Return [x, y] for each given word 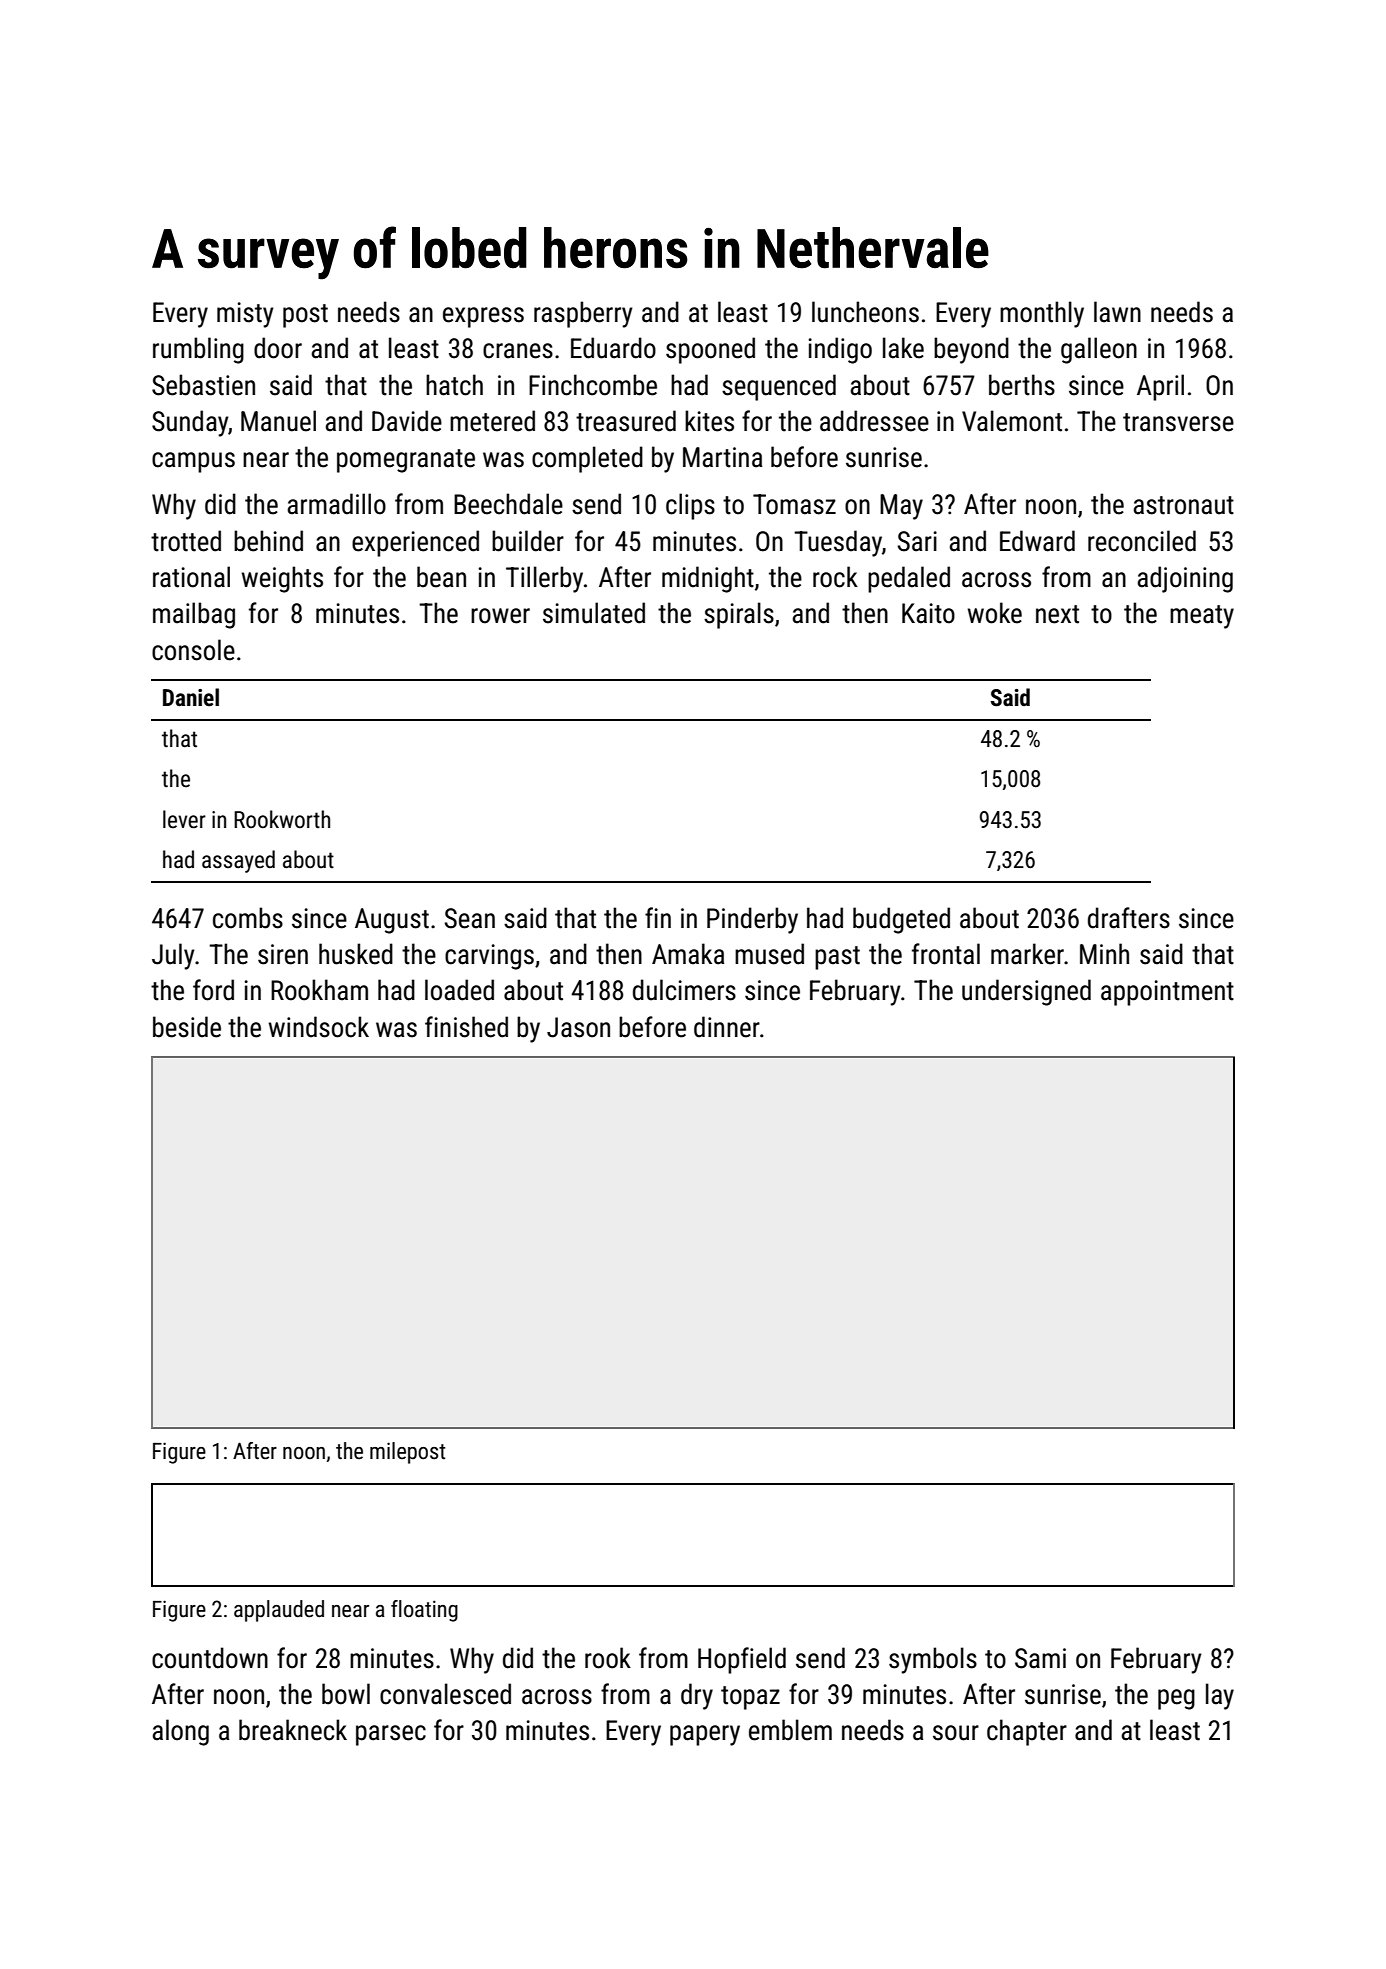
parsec [391, 1735]
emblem [790, 1730]
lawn [1117, 312]
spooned [710, 350]
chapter [1027, 1732]
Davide [407, 421]
